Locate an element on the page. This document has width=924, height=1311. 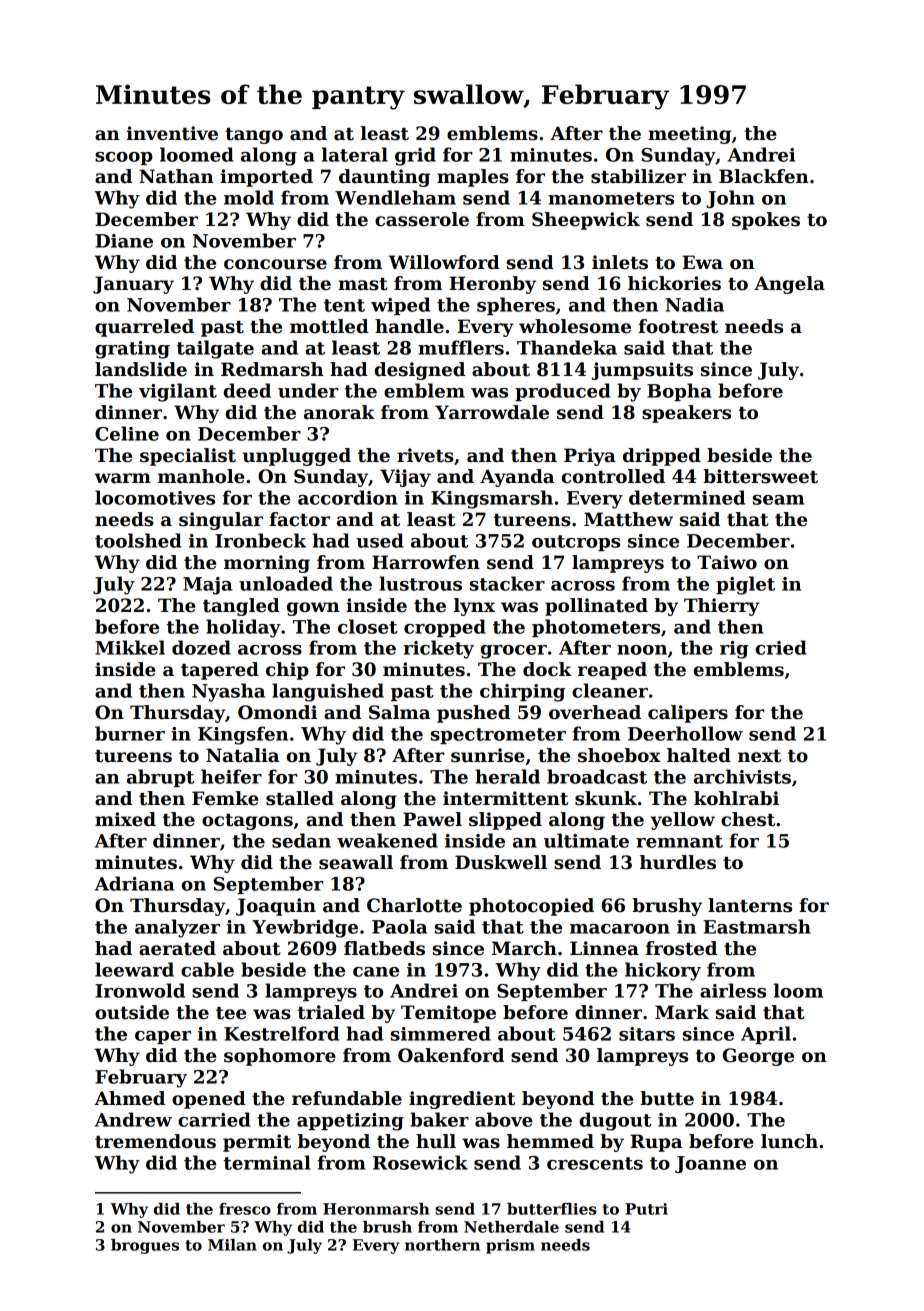
maples is located at coordinates (473, 178).
